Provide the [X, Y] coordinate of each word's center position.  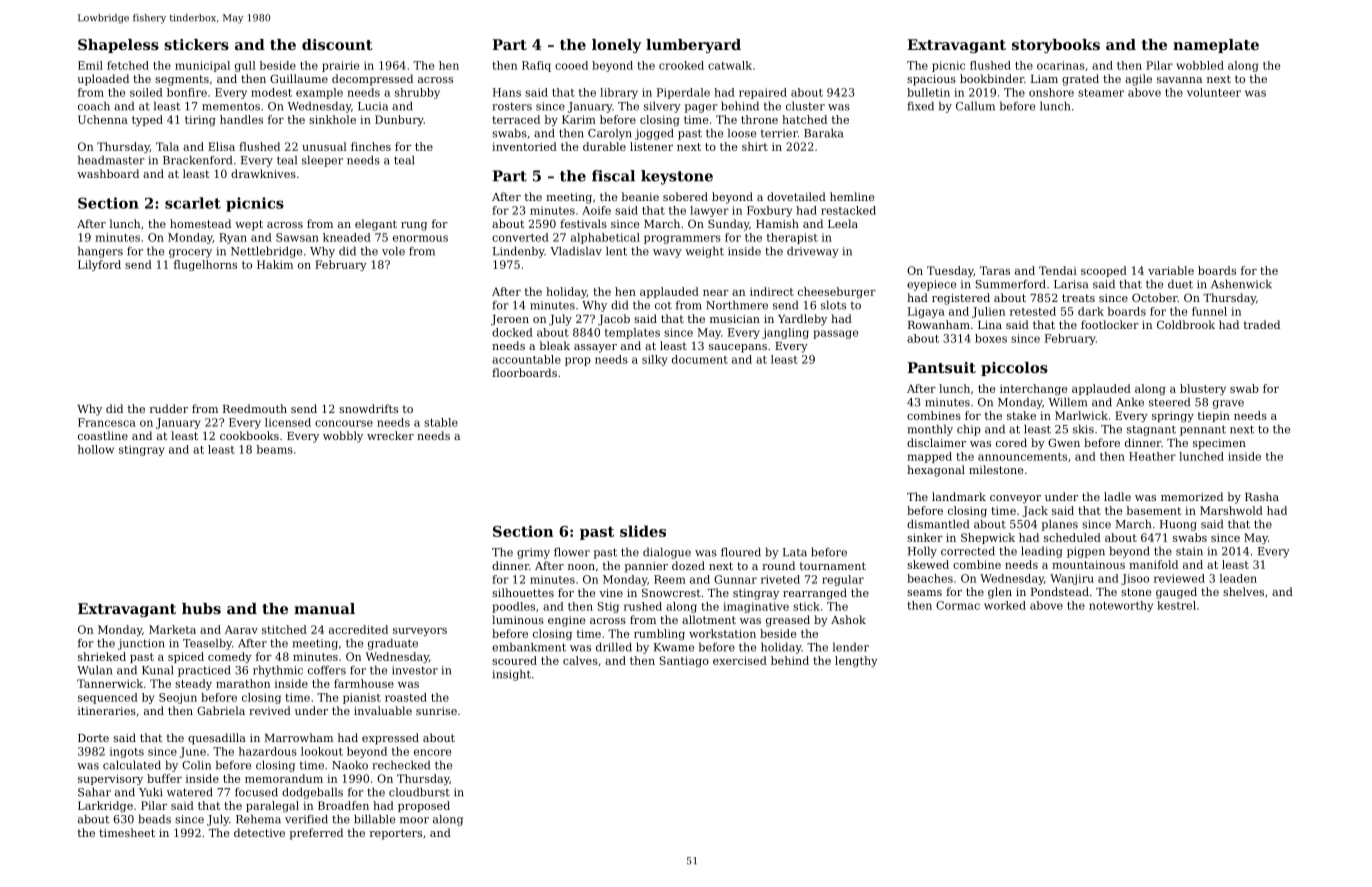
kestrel [1176, 605]
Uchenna [103, 119]
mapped [929, 457]
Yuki [151, 792]
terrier [779, 133]
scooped [1104, 271]
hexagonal [936, 471]
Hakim [275, 264]
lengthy [856, 661]
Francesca [107, 422]
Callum [975, 106]
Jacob [614, 320]
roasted [406, 697]
